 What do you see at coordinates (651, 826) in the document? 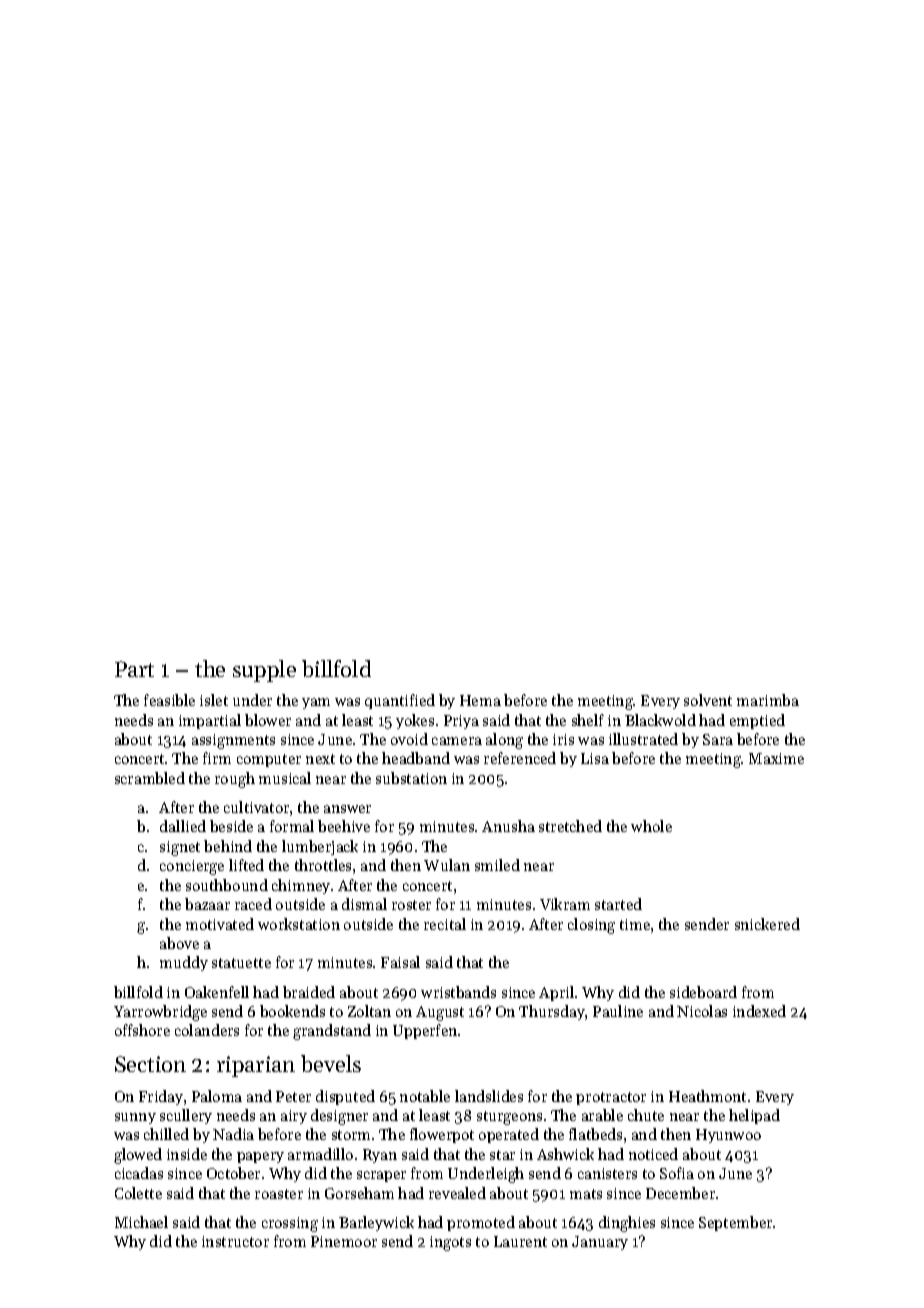
I see `whole` at bounding box center [651, 826].
